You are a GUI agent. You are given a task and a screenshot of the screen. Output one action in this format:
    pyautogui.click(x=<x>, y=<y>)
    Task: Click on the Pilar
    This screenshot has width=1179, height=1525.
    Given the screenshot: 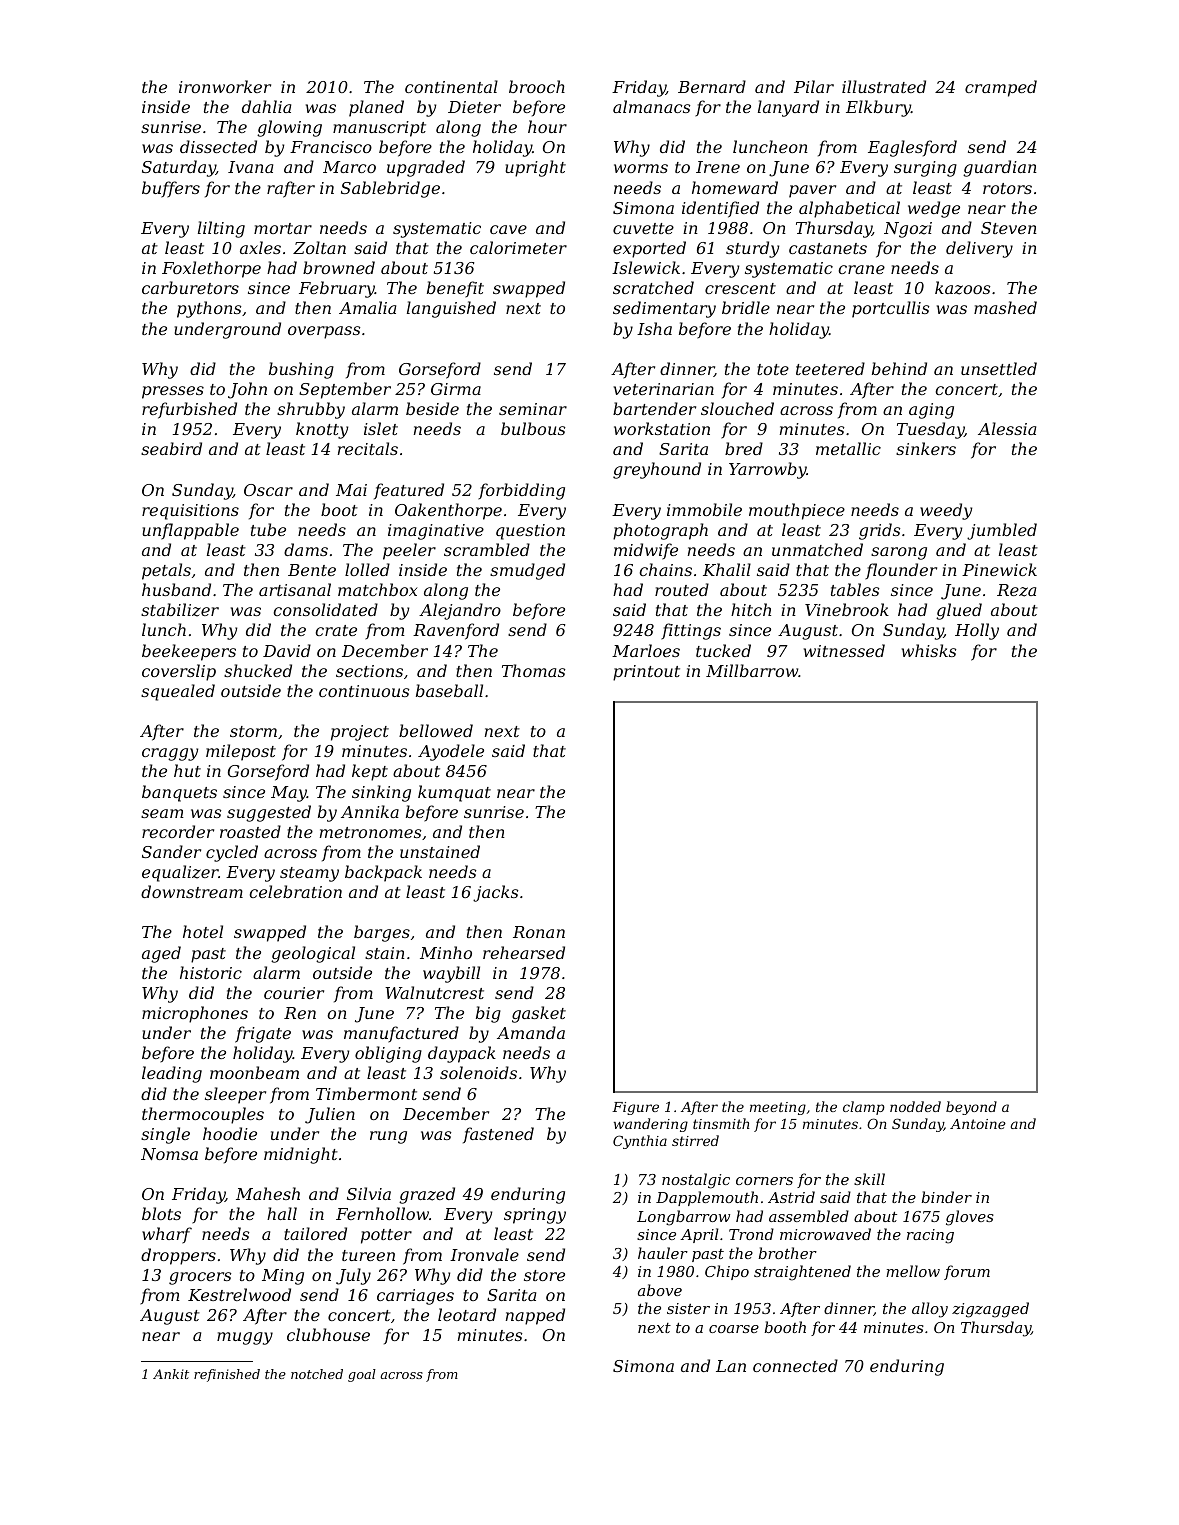 What is the action you would take?
    pyautogui.click(x=814, y=86)
